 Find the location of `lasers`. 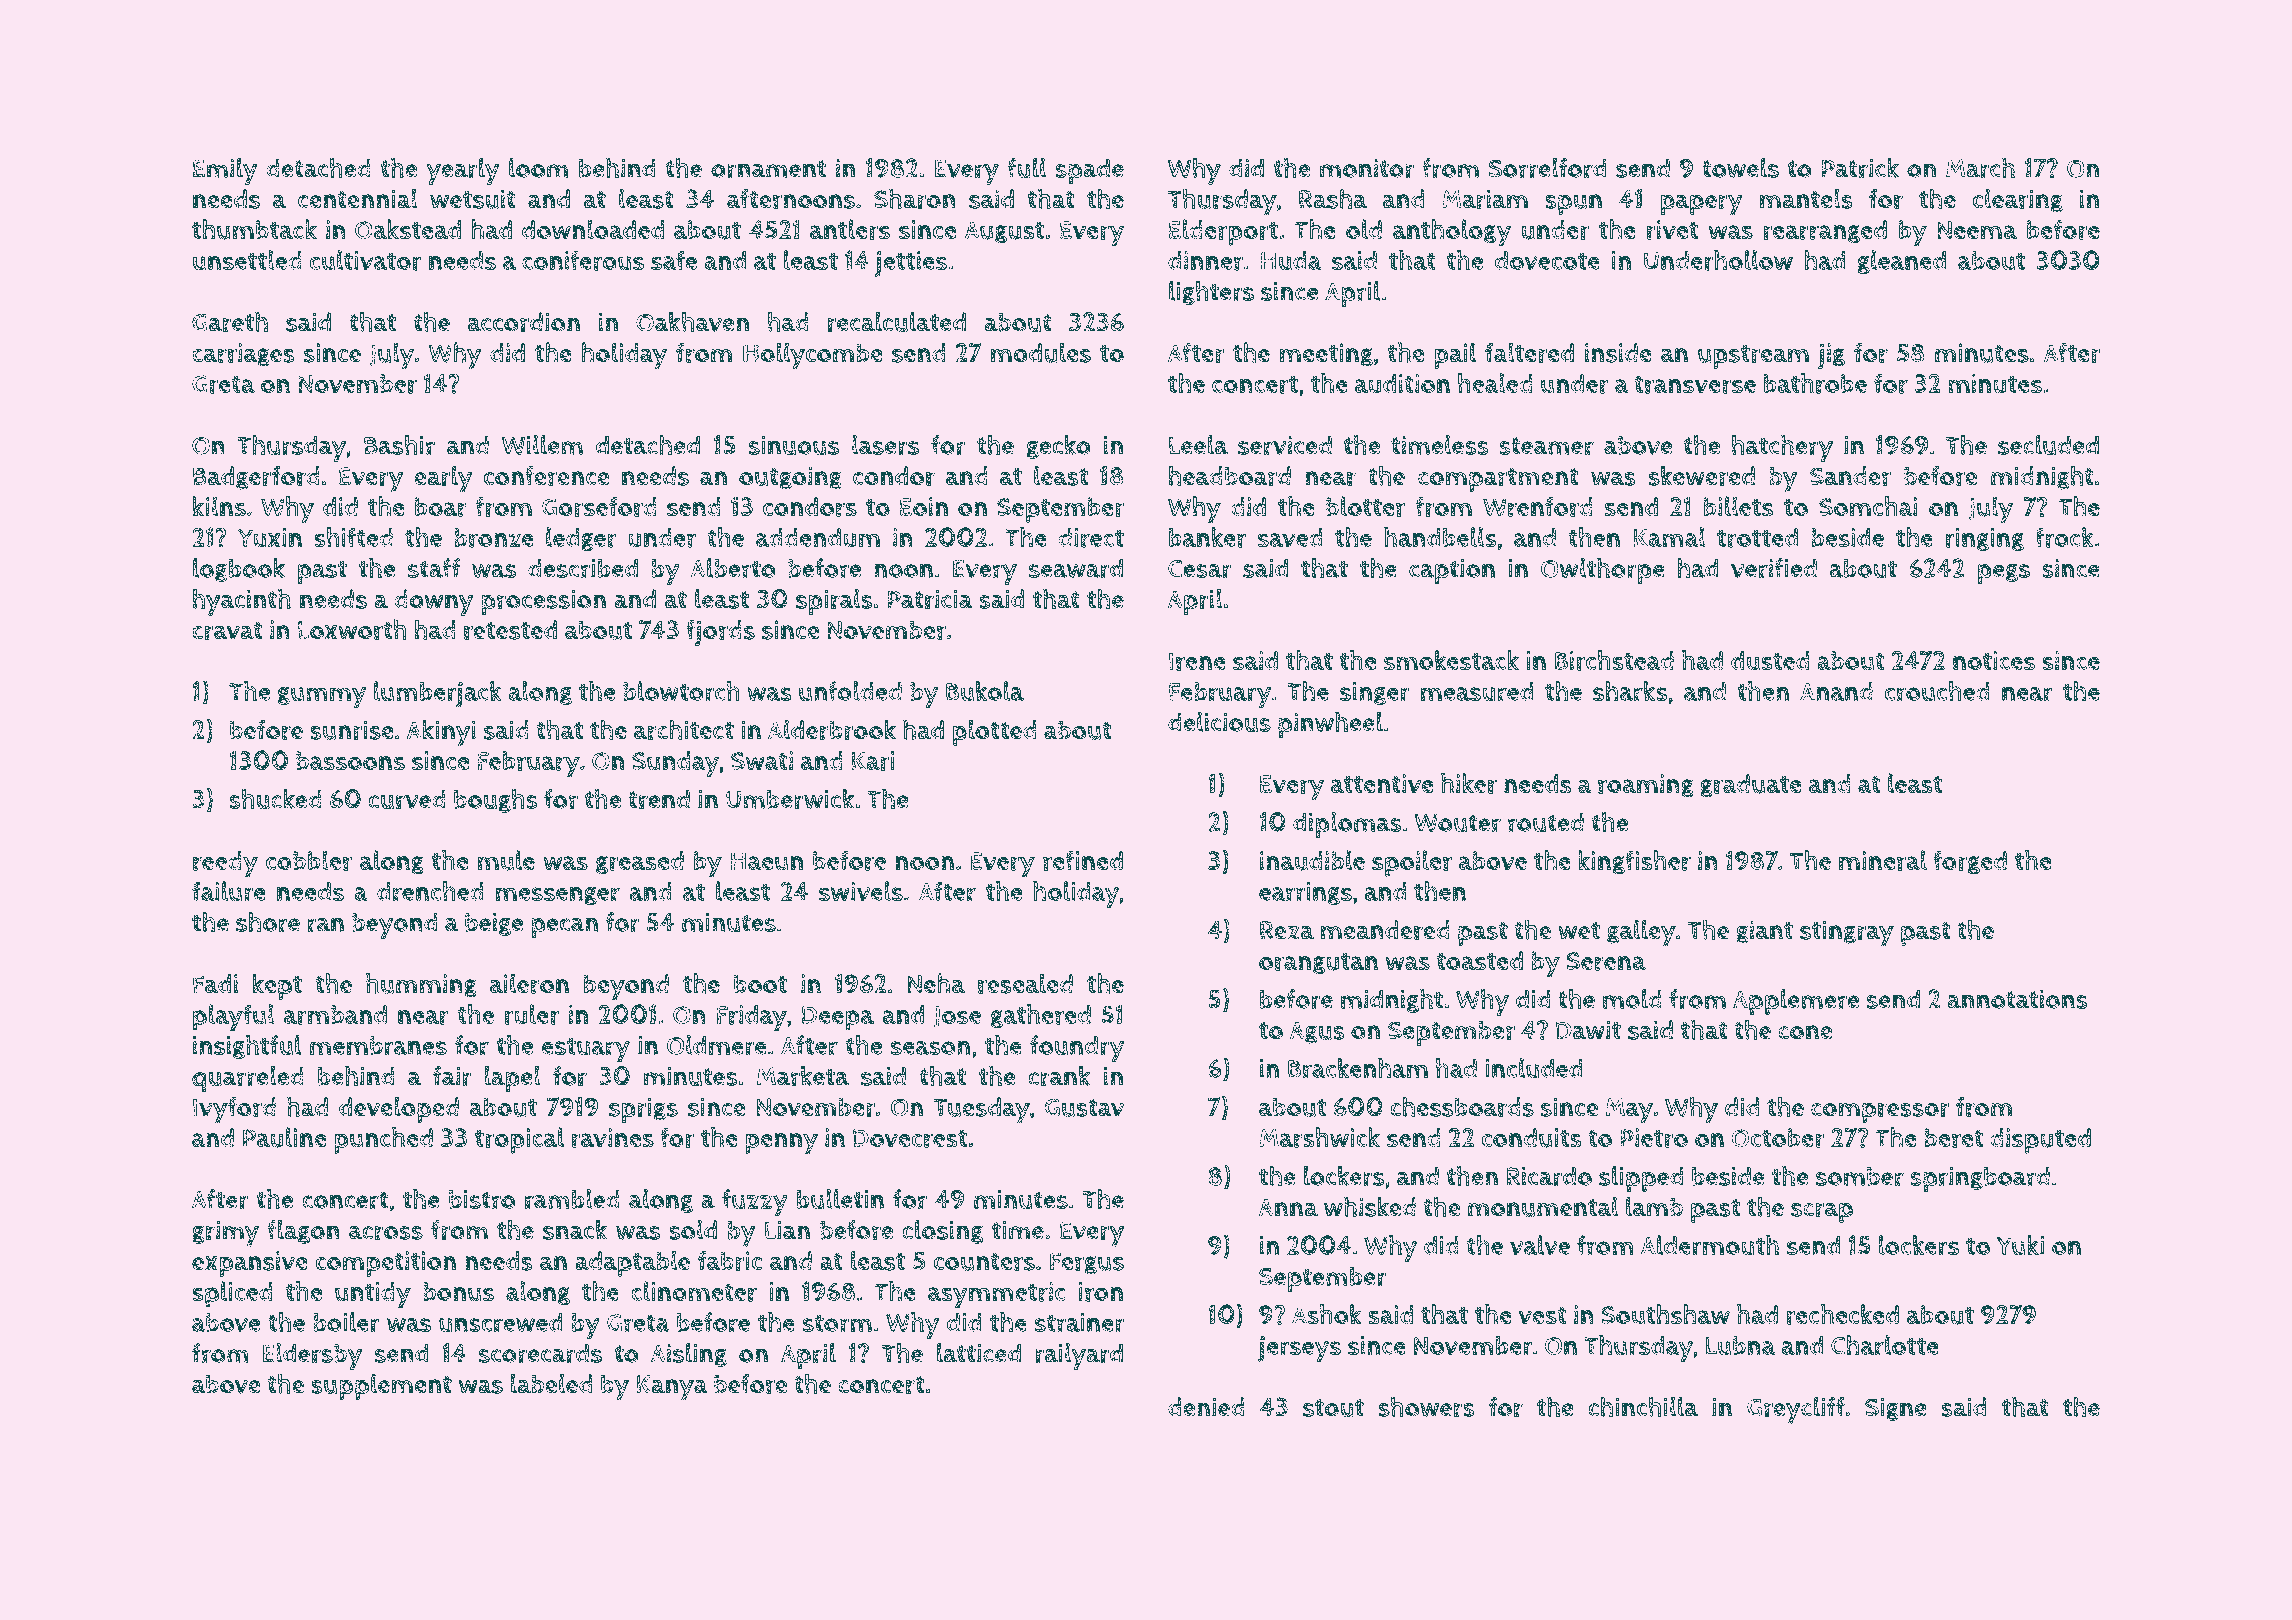

lasers is located at coordinates (885, 445).
